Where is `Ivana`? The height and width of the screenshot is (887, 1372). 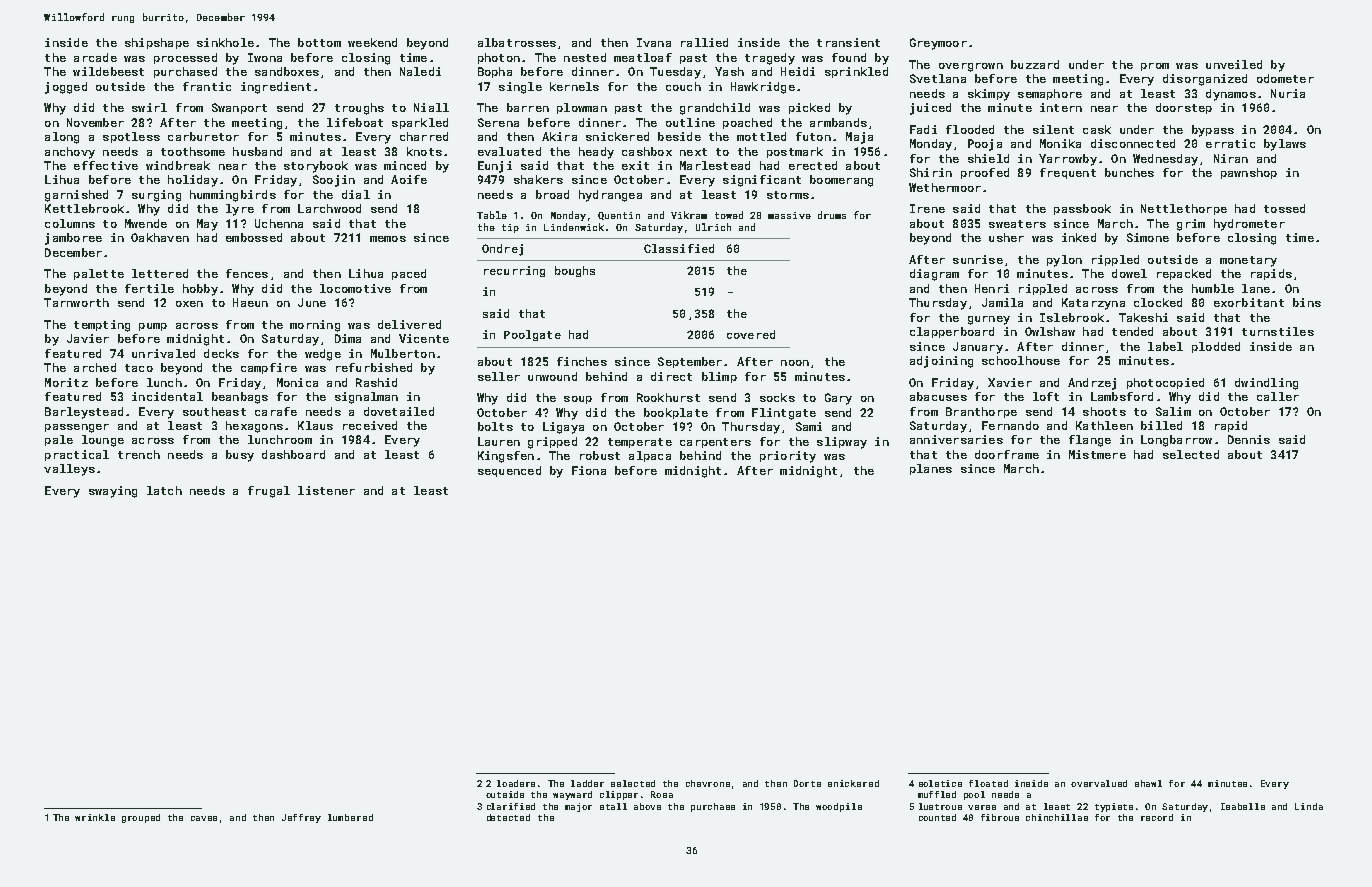
Ivana is located at coordinates (654, 42).
